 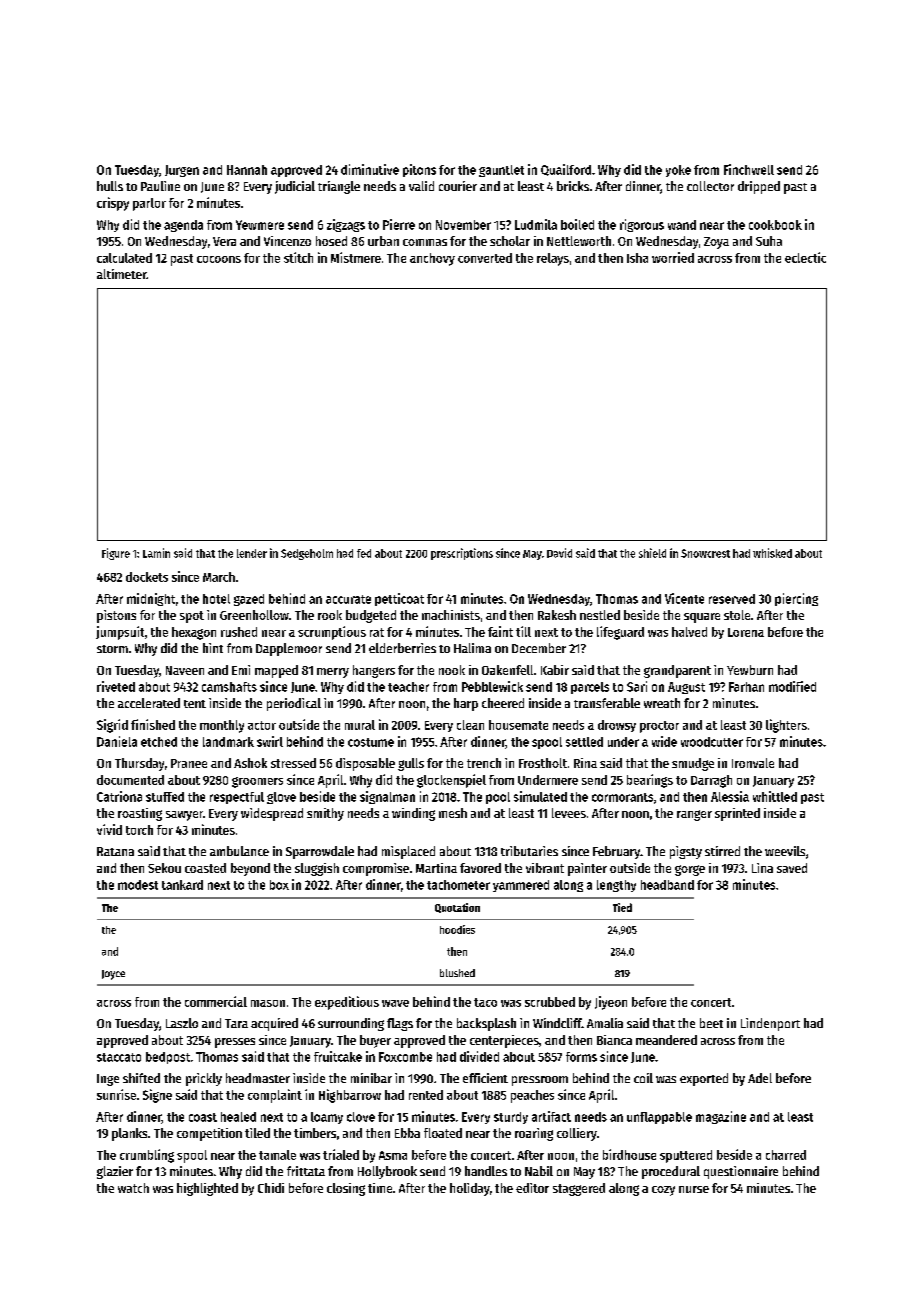 I want to click on mason, so click(x=268, y=1003).
